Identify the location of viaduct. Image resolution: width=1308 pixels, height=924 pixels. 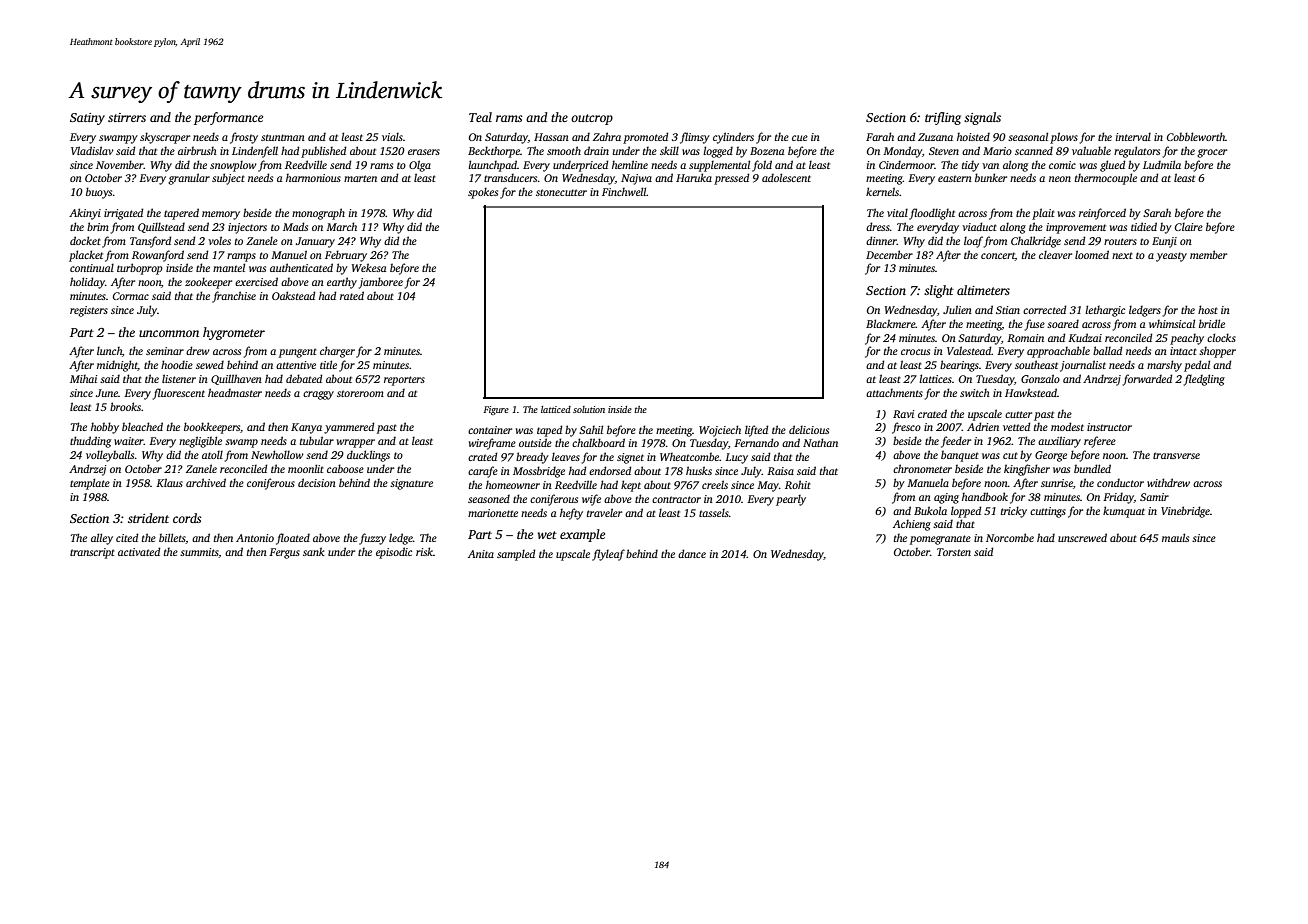
(979, 226).
